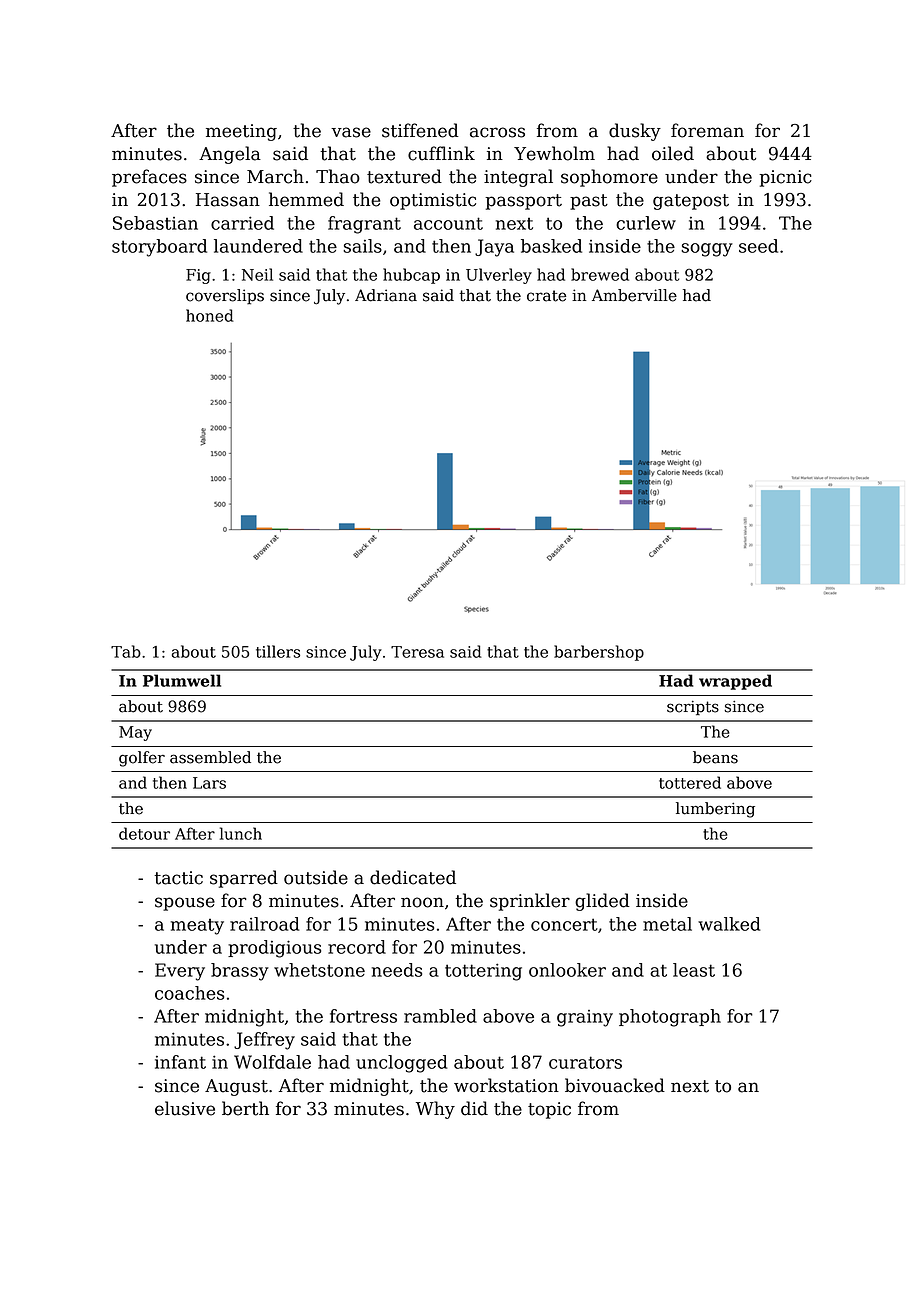 This screenshot has height=1308, width=924. I want to click on seed, so click(758, 246).
